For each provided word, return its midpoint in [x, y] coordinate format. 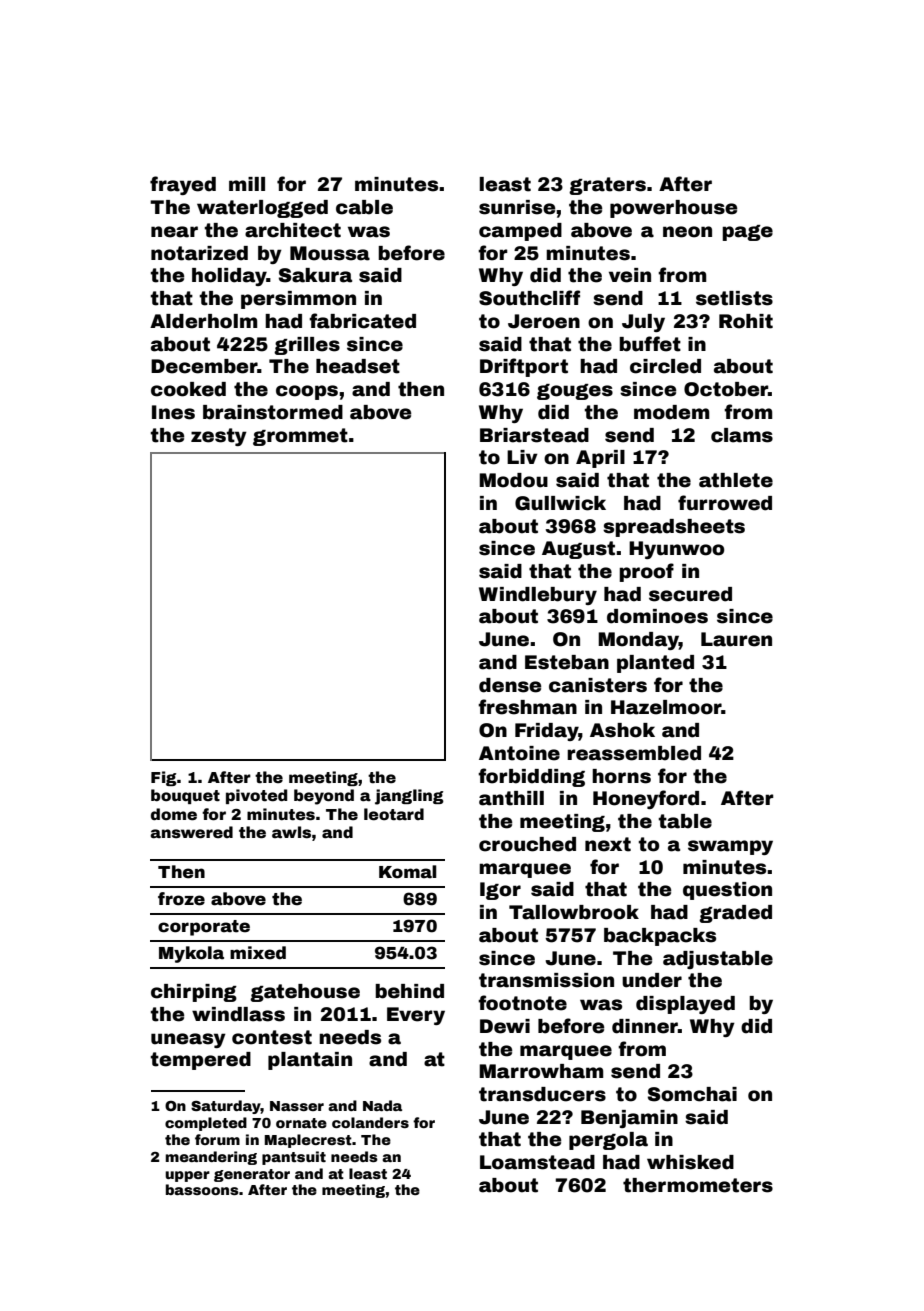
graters [607, 186]
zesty [219, 437]
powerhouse [673, 209]
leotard [394, 814]
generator [252, 1175]
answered [191, 832]
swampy [730, 847]
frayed [183, 185]
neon [687, 232]
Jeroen [544, 321]
